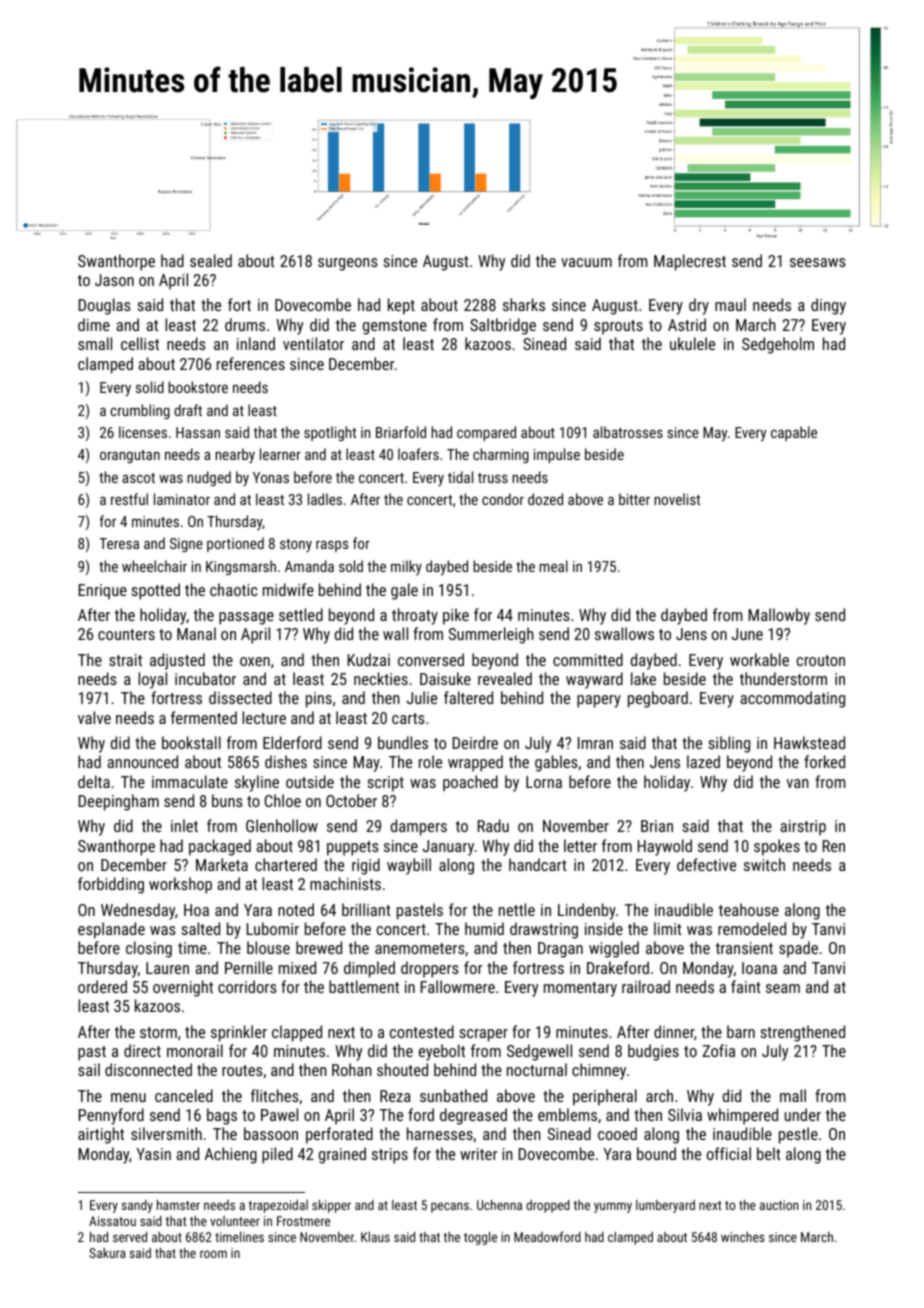 The height and width of the page is (1308, 924). Describe the element at coordinates (375, 1237) in the page. I see `Klaus` at that location.
